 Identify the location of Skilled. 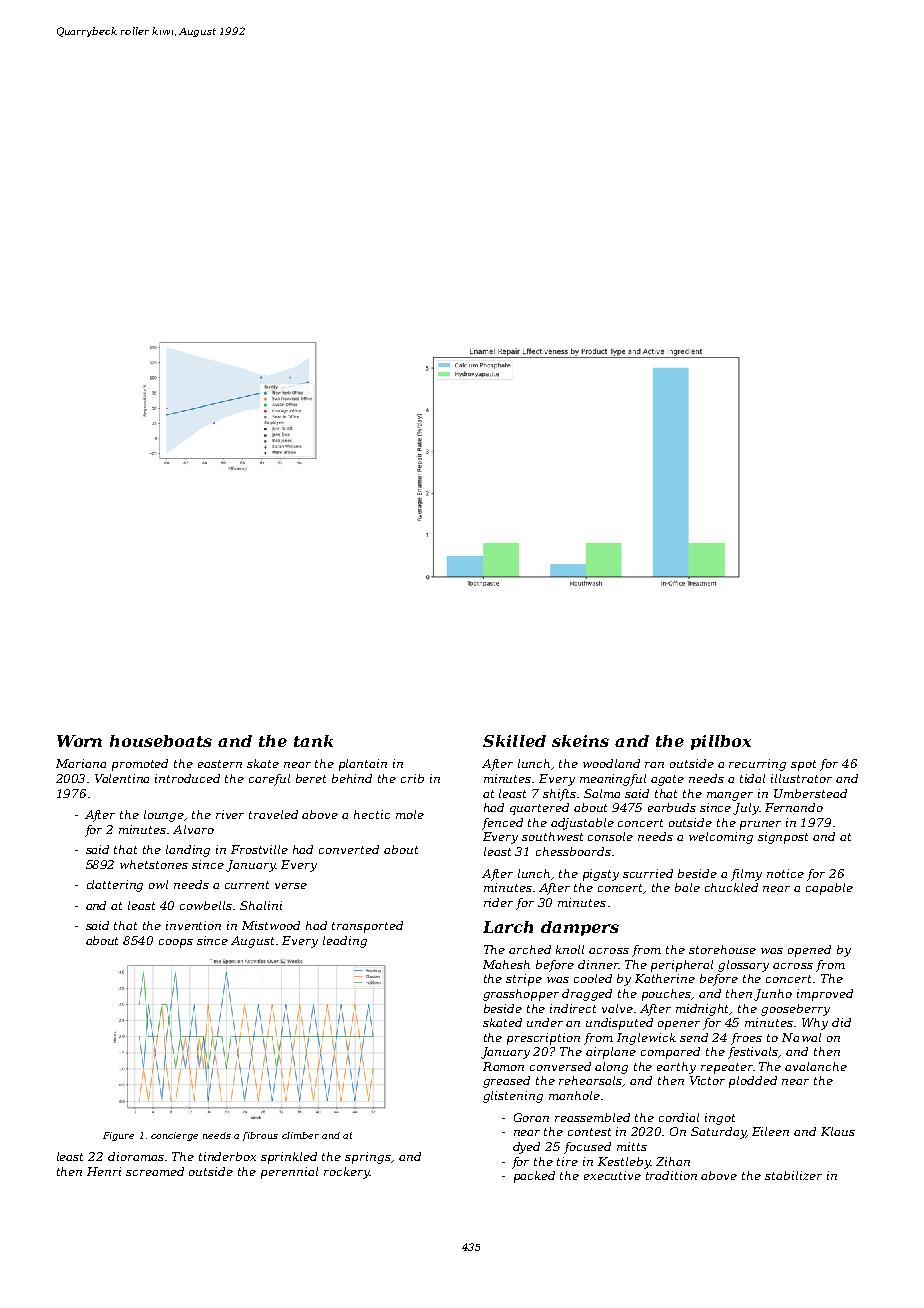
(514, 741).
